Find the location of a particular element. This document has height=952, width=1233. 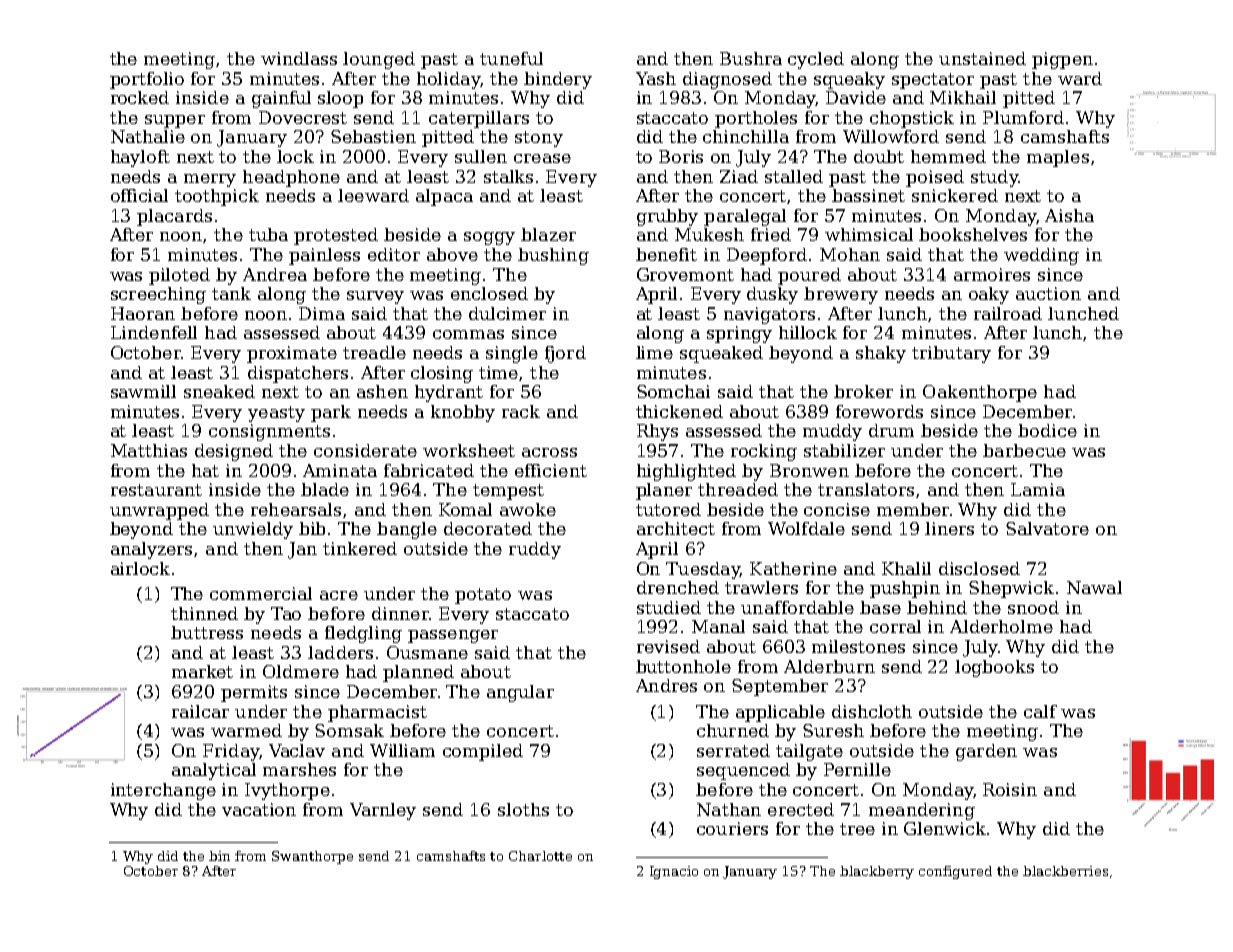

snickered is located at coordinates (955, 195).
